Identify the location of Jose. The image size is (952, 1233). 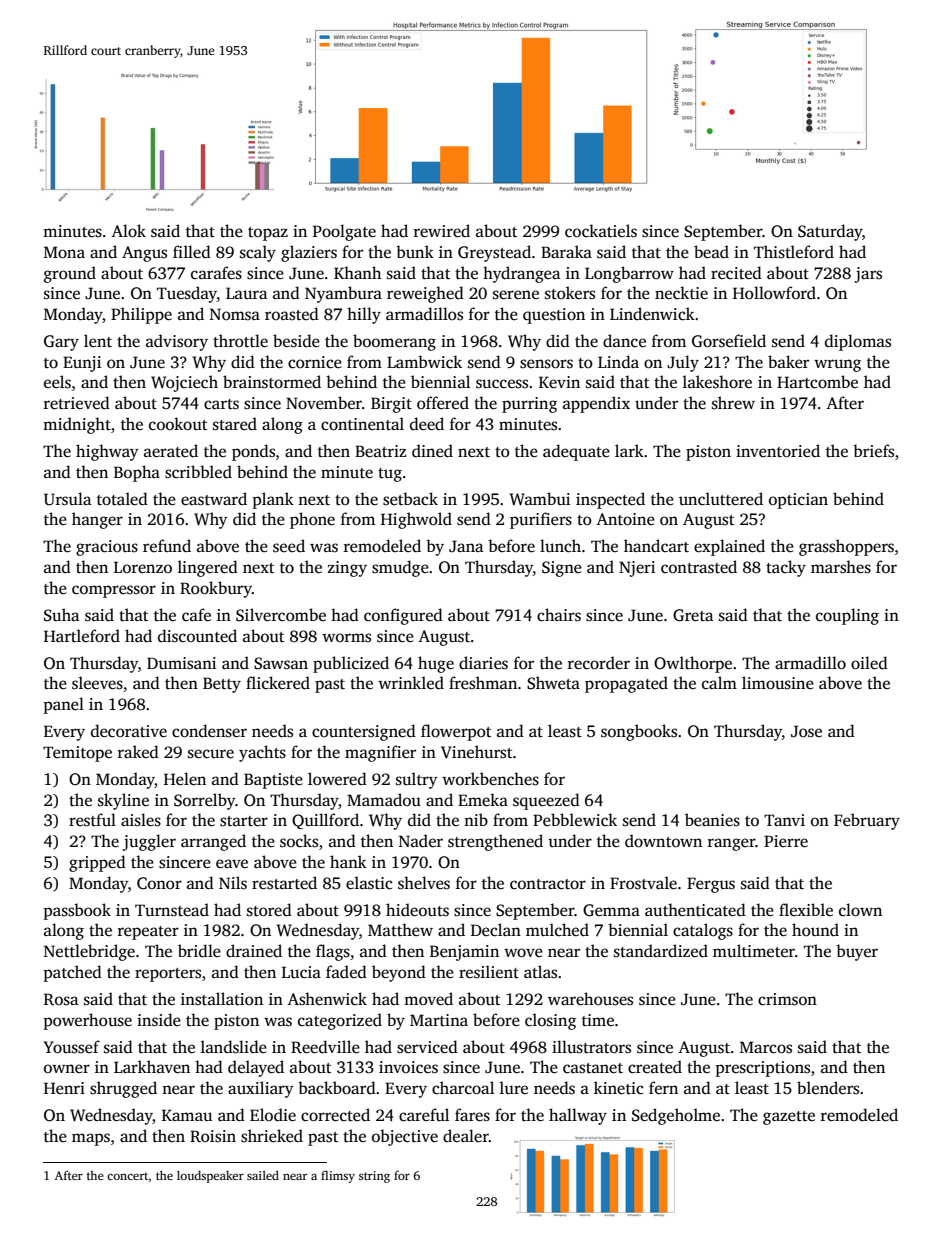
(806, 731).
